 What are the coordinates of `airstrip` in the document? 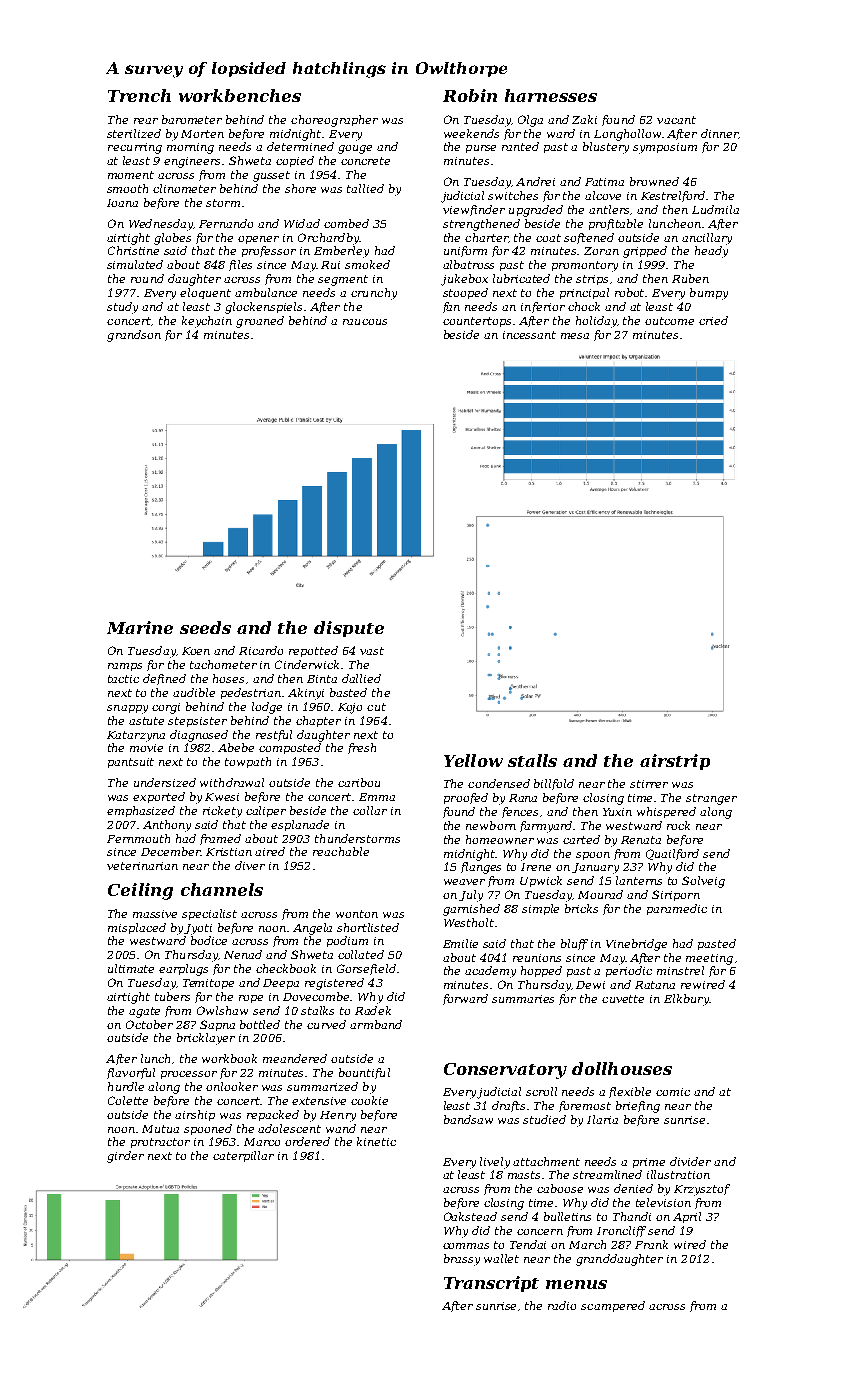 It's located at (675, 762).
